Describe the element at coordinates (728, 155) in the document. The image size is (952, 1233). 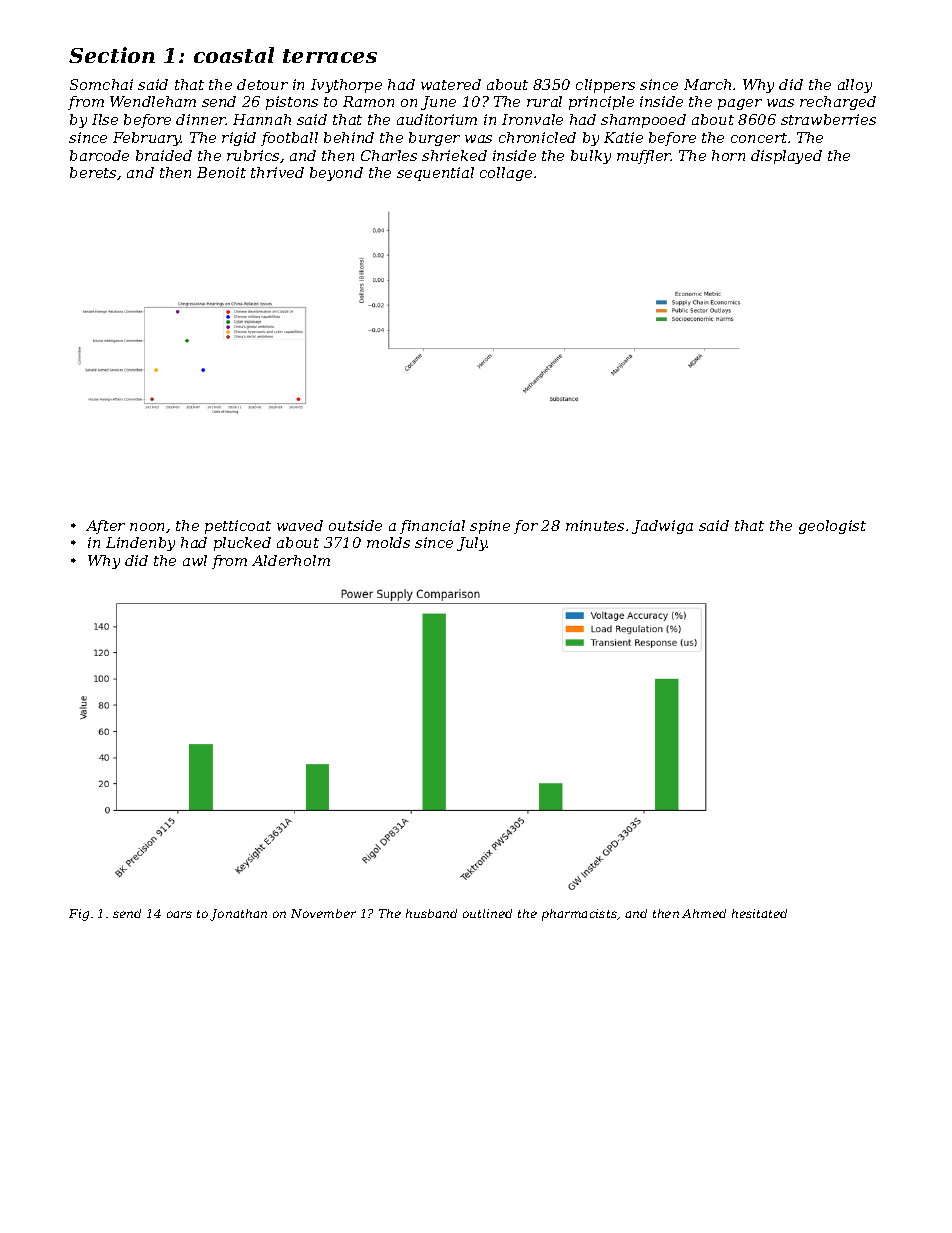
I see `horn` at that location.
